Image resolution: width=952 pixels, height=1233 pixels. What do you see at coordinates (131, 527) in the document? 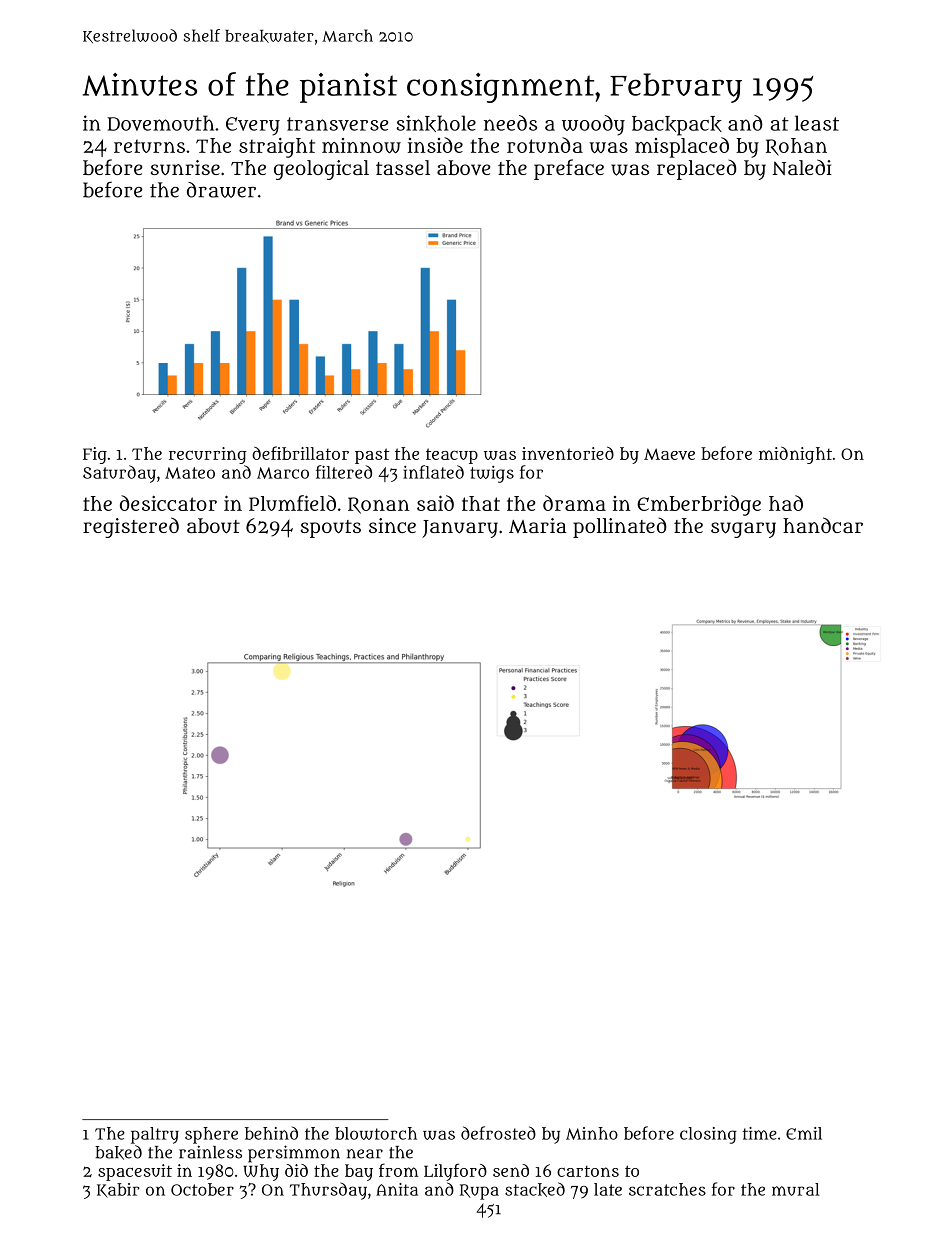
I see `registered` at bounding box center [131, 527].
